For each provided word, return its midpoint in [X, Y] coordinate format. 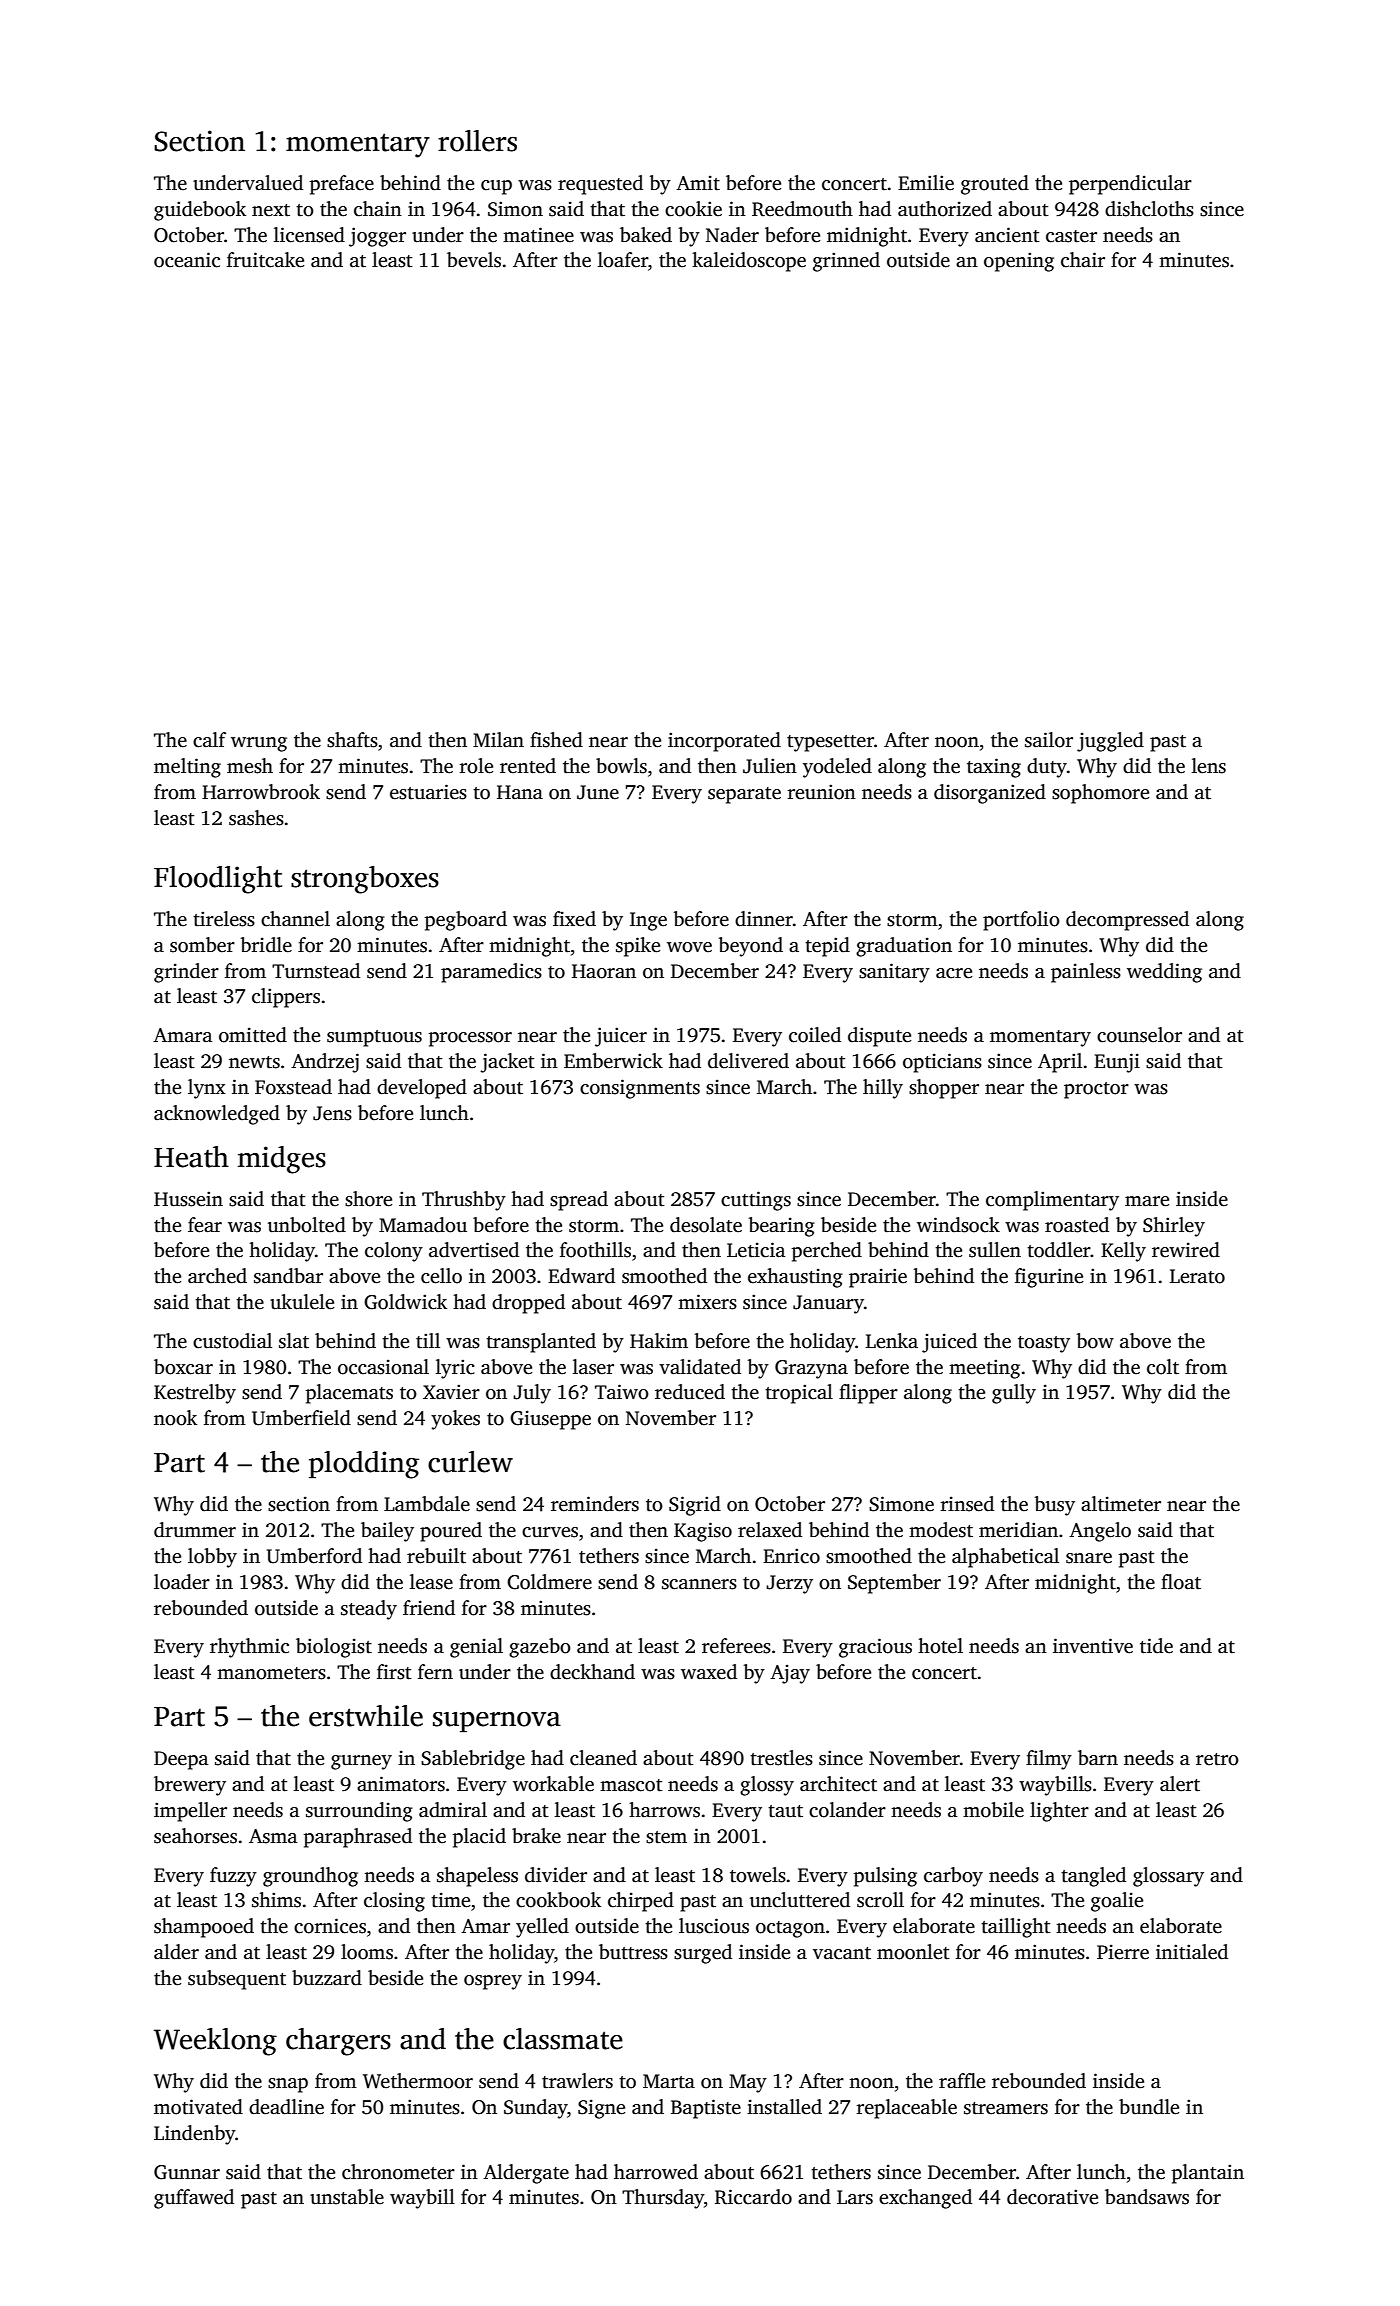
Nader [732, 235]
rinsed [967, 1504]
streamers [1006, 2108]
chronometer [398, 2172]
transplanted [541, 1343]
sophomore [1100, 794]
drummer [195, 1530]
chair [1083, 260]
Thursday [663, 2199]
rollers [477, 141]
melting [187, 768]
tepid [827, 947]
